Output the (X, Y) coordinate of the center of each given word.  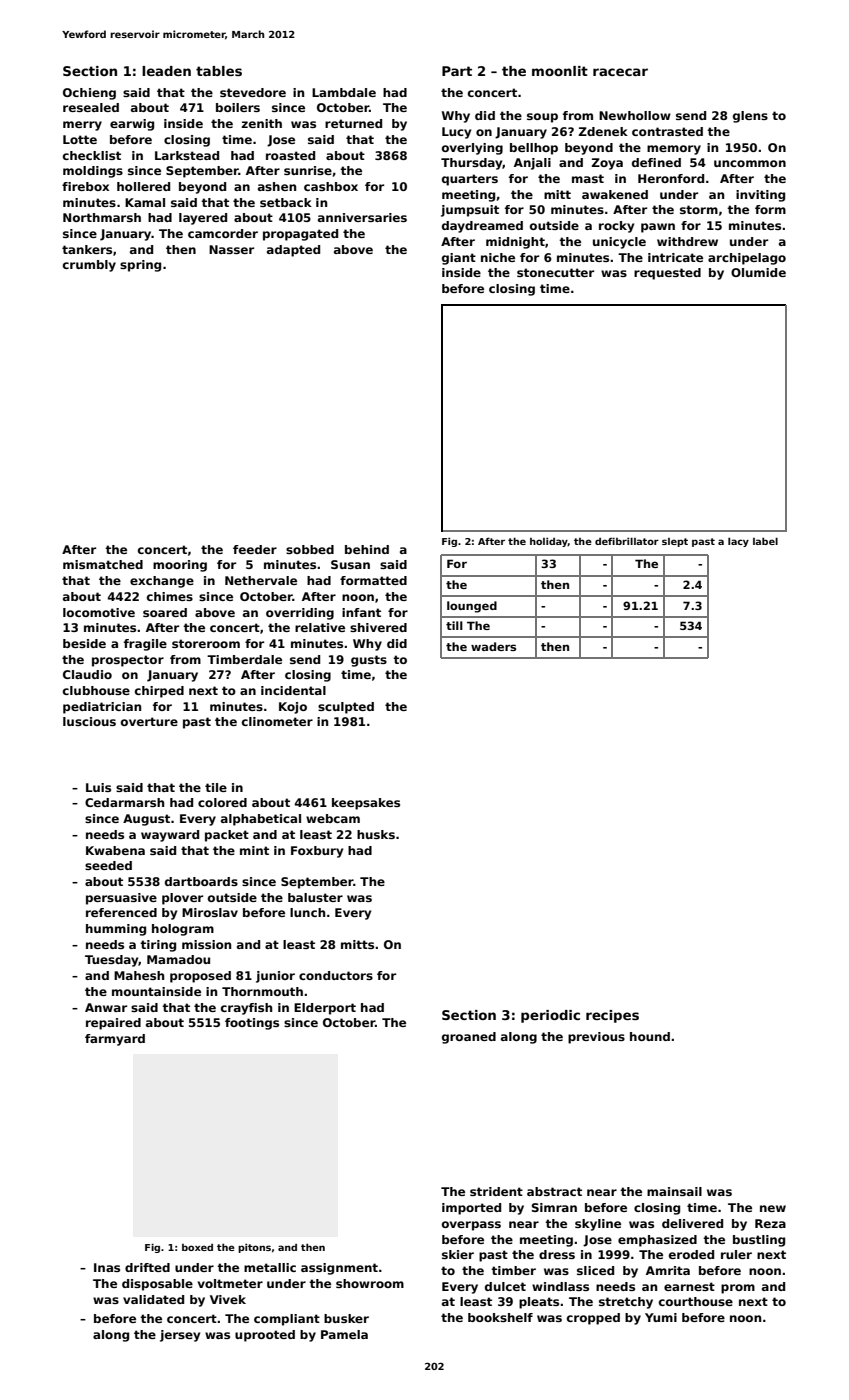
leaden (166, 71)
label (765, 541)
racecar (620, 72)
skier (458, 1254)
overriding (300, 614)
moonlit (560, 71)
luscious (89, 721)
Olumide (758, 272)
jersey (180, 1336)
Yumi (661, 1317)
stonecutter (555, 272)
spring (140, 266)
